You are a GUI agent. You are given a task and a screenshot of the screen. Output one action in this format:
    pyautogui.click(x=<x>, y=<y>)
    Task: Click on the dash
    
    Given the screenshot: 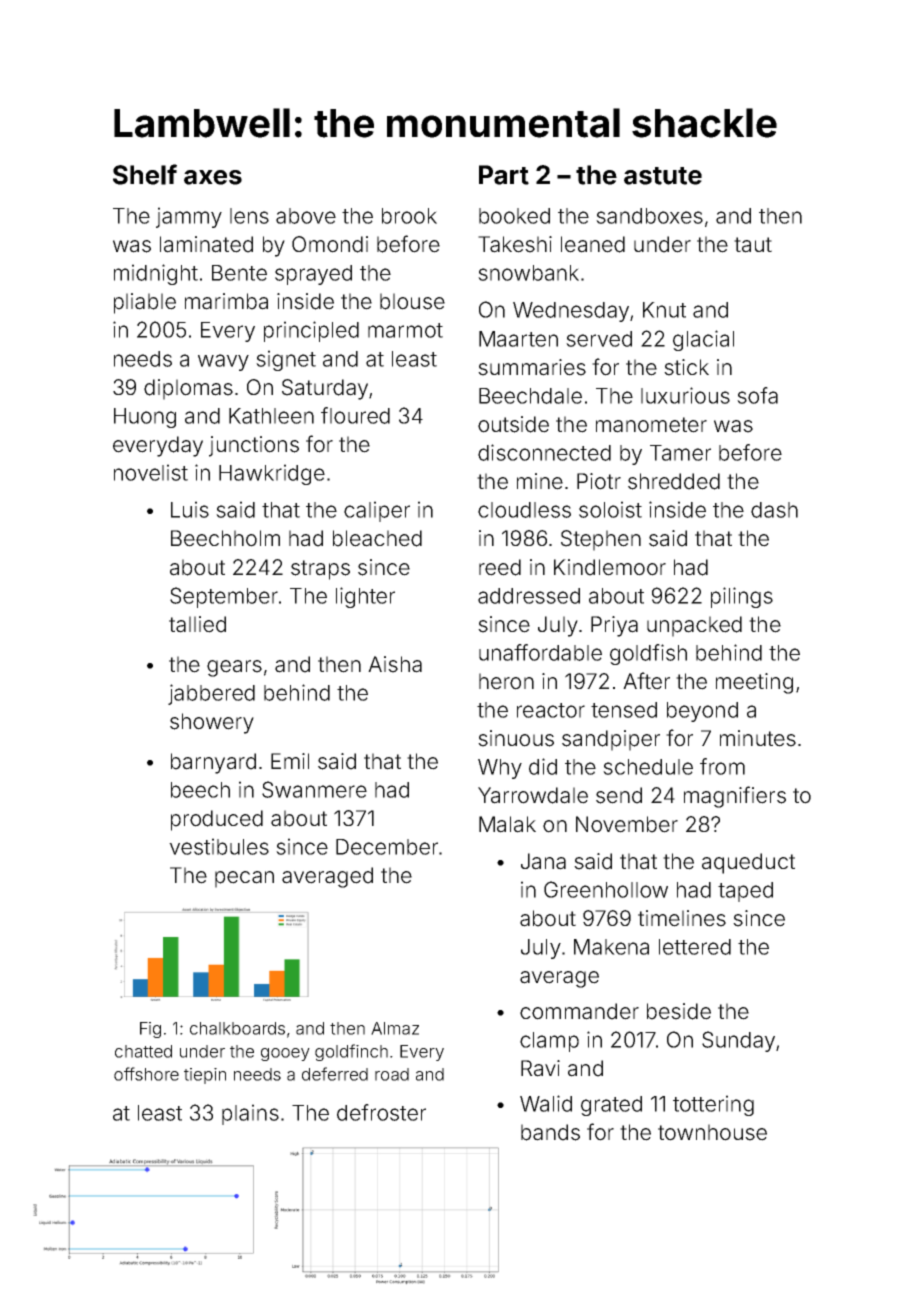 What is the action you would take?
    pyautogui.click(x=774, y=510)
